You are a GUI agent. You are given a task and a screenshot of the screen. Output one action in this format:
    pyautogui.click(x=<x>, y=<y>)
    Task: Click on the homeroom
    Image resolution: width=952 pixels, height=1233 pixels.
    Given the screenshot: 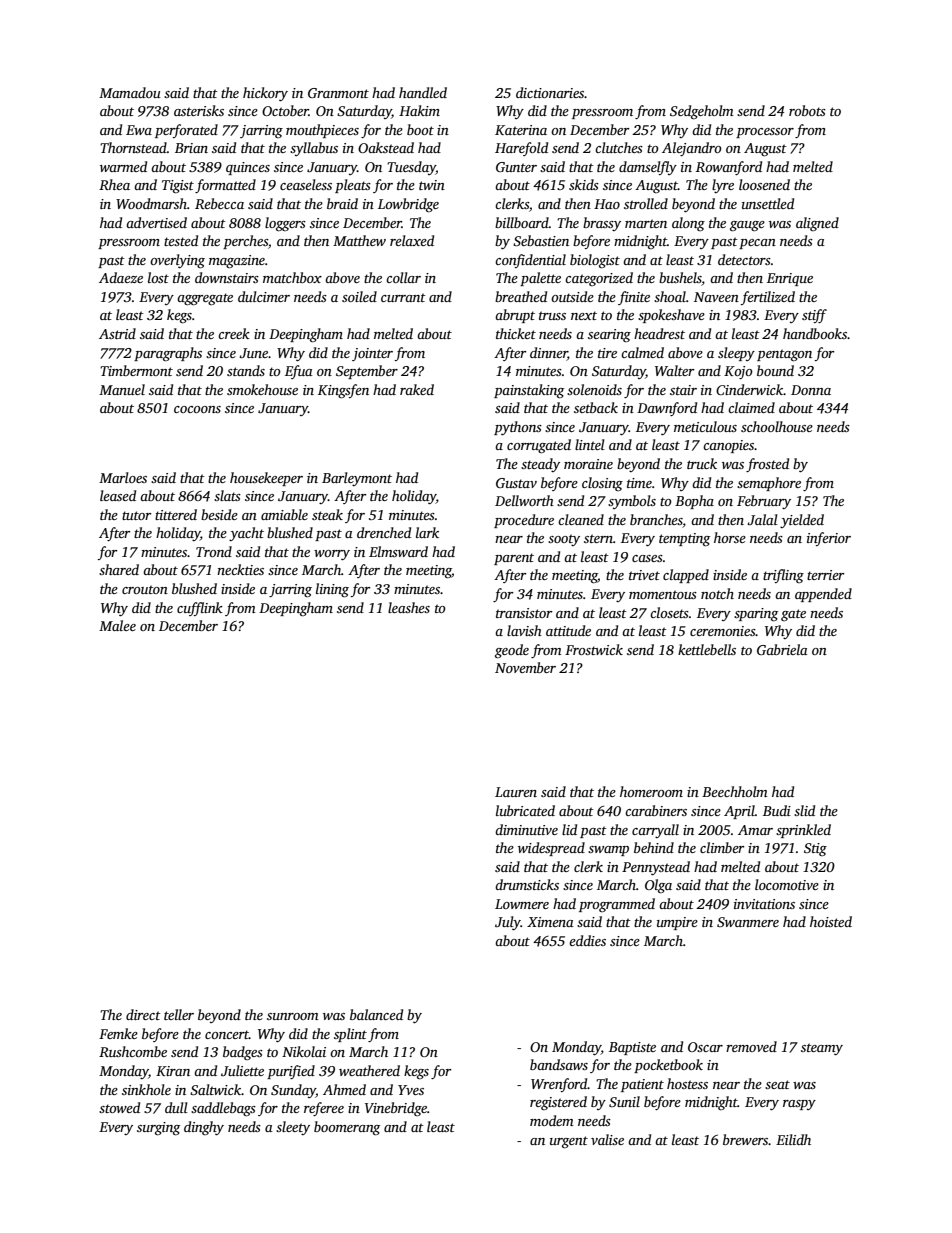 What is the action you would take?
    pyautogui.click(x=651, y=791)
